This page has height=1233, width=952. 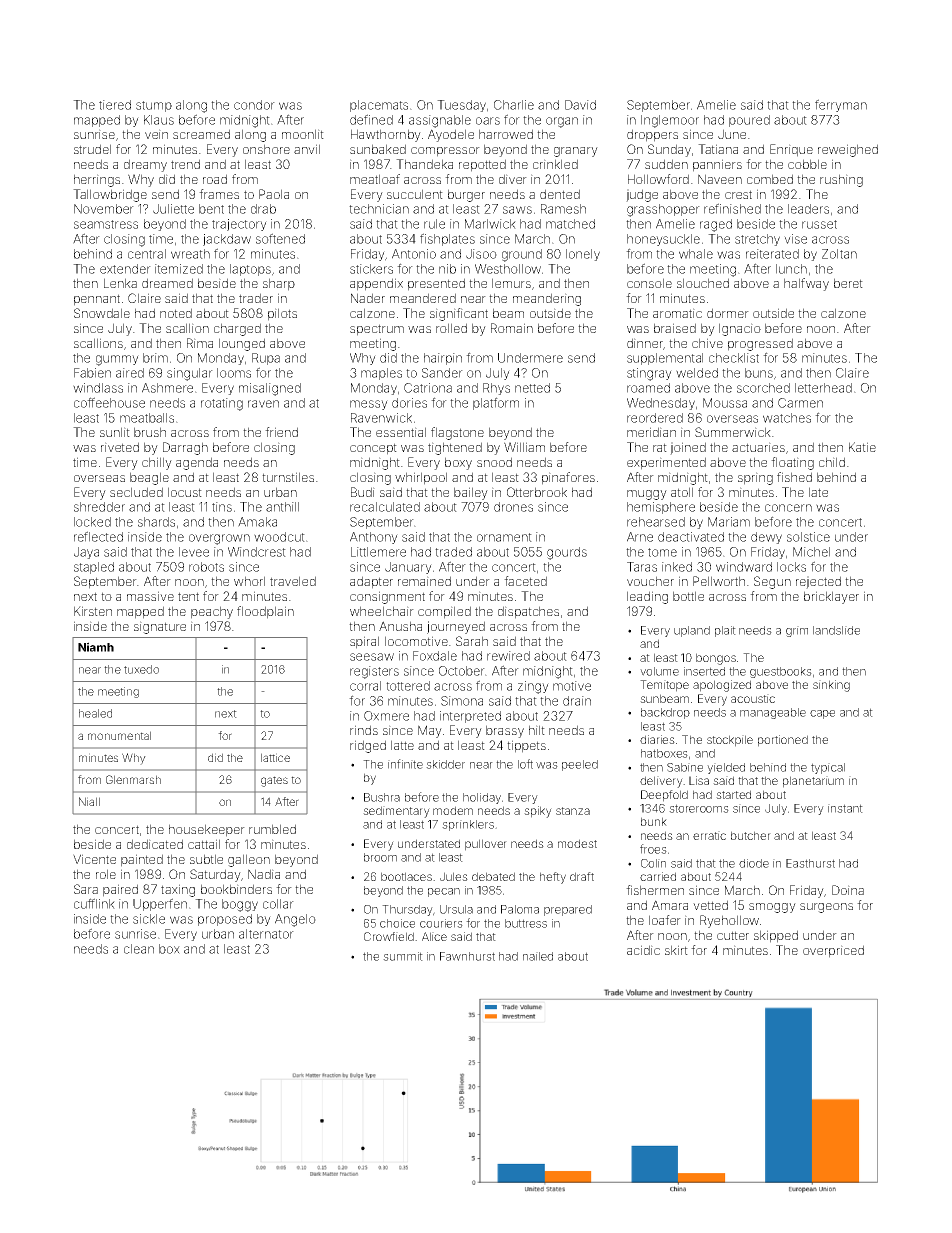 What do you see at coordinates (800, 403) in the page?
I see `Carmen` at bounding box center [800, 403].
